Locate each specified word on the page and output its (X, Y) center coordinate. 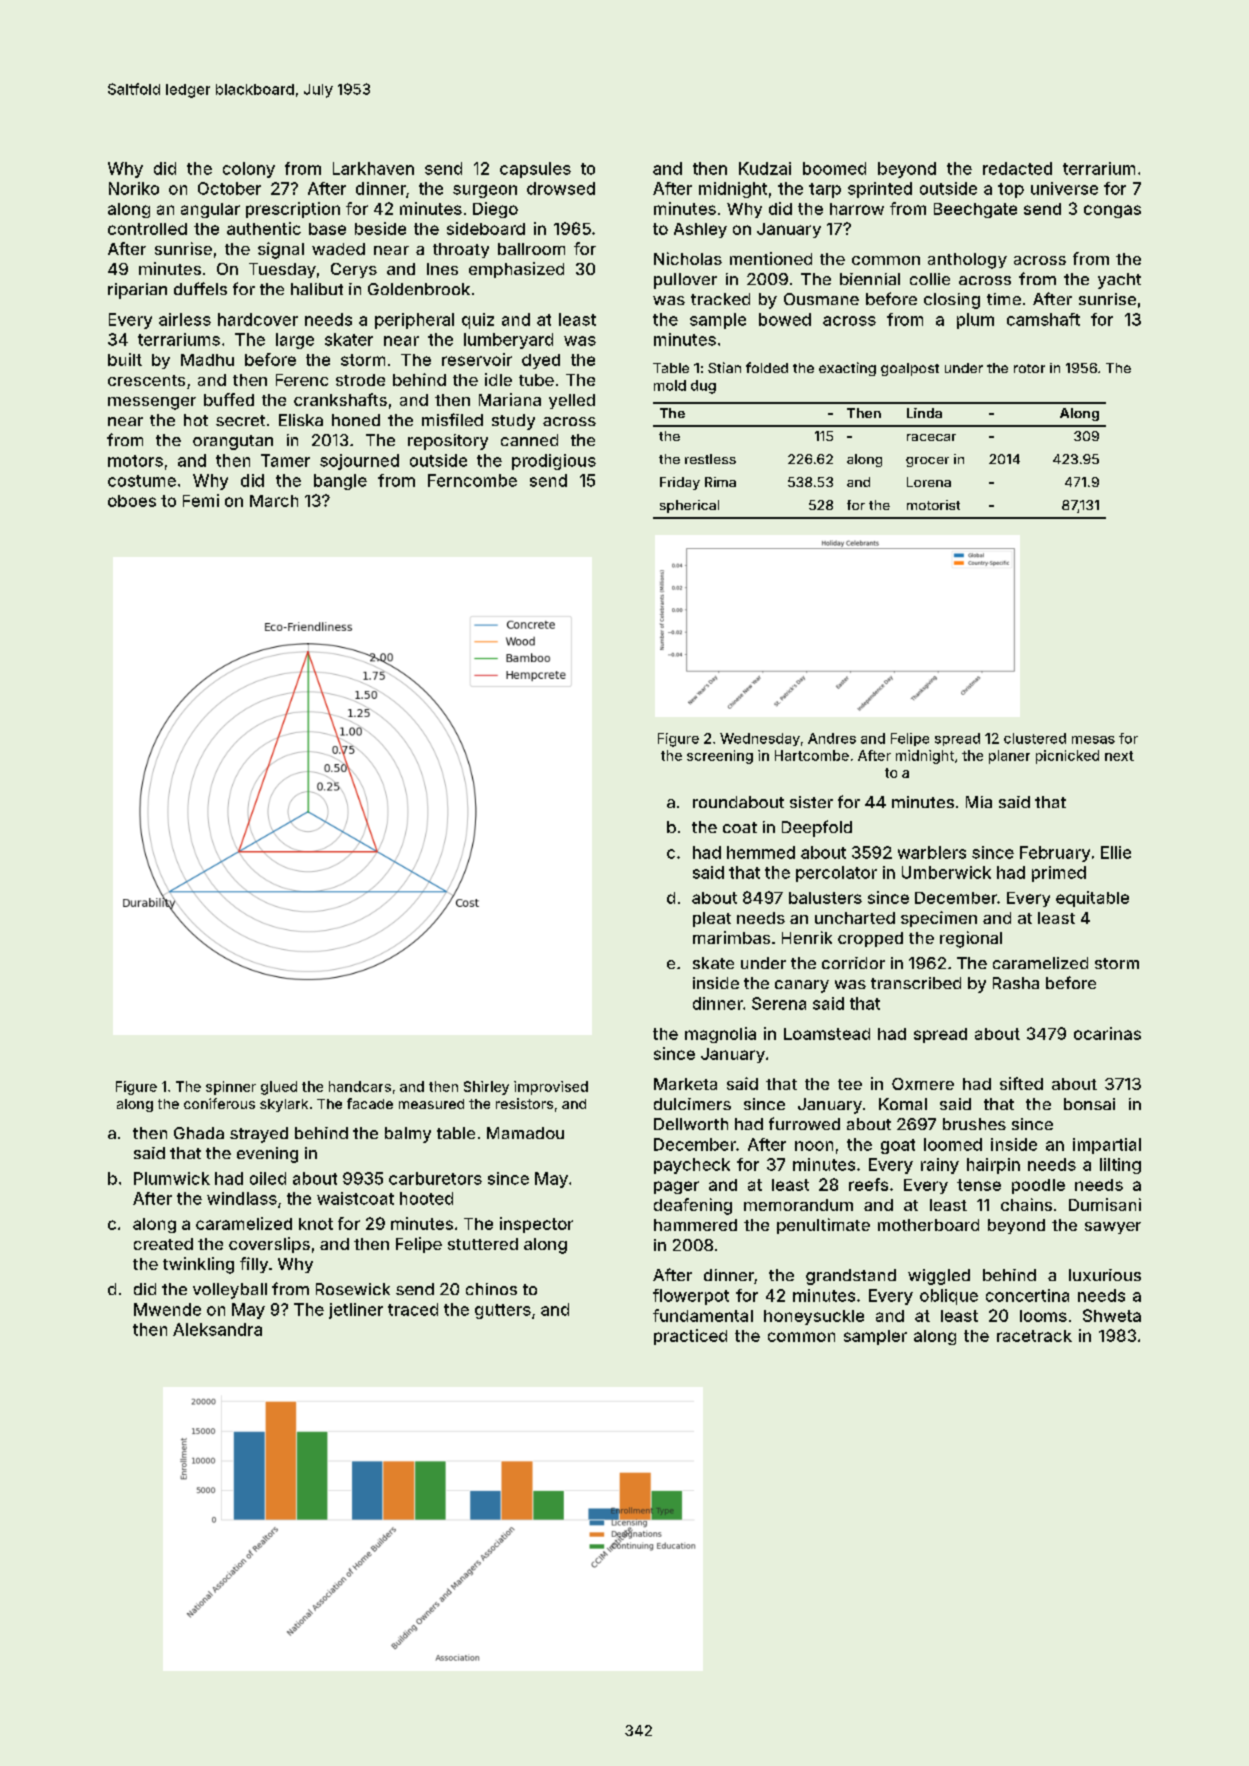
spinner (231, 1088)
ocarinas (1107, 1033)
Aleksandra (217, 1329)
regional (971, 939)
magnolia (720, 1035)
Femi (201, 500)
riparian (137, 291)
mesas (1093, 740)
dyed (541, 361)
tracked (720, 299)
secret (240, 420)
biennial (870, 279)
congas (1112, 211)
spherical (689, 506)
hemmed (761, 852)
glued (279, 1088)
